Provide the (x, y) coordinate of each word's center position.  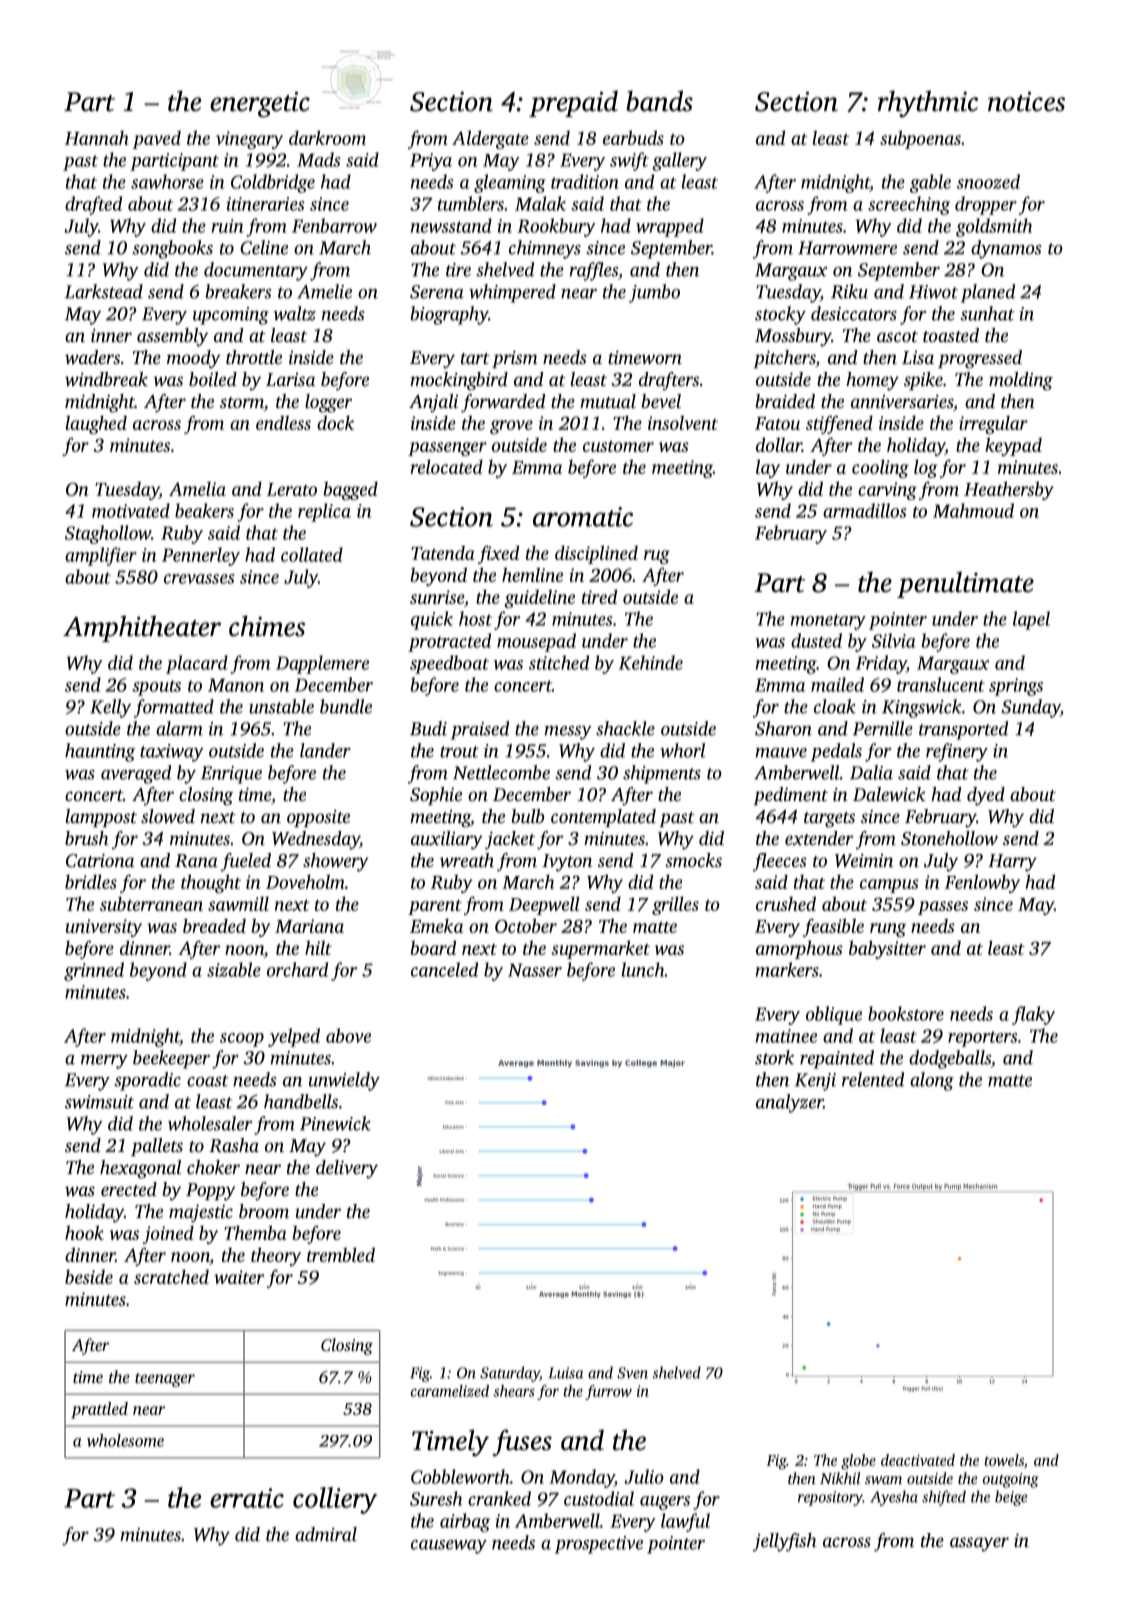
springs (1016, 687)
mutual (608, 401)
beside (89, 1277)
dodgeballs (950, 1059)
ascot (897, 336)
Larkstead (104, 291)
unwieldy (344, 1081)
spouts (157, 688)
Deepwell (544, 905)
